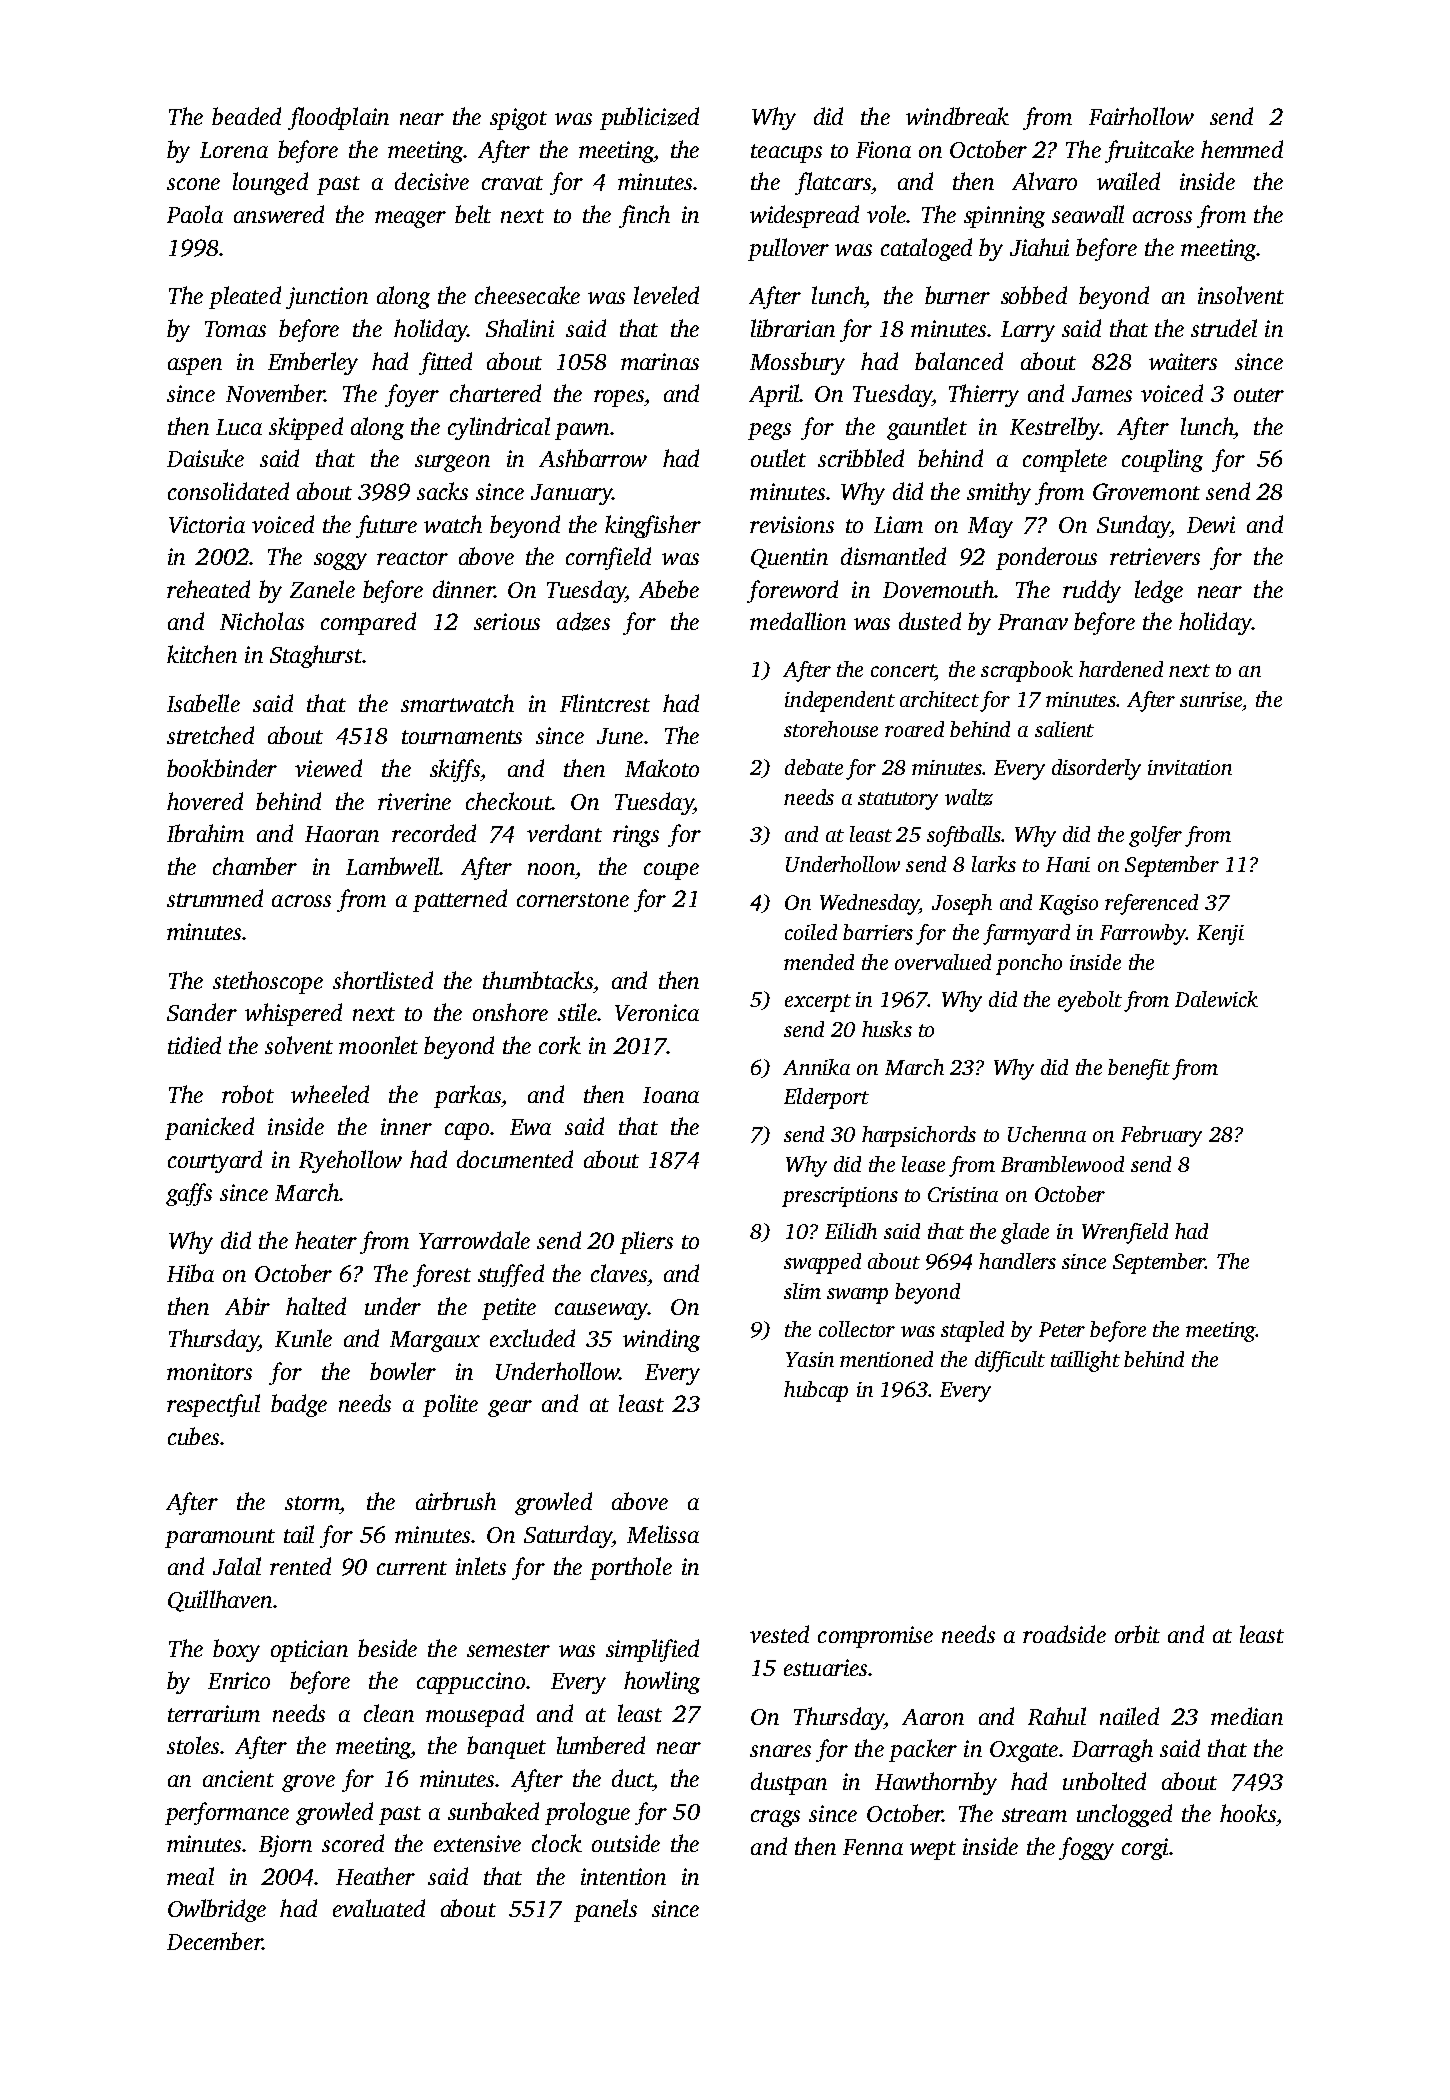 The width and height of the image is (1450, 2100). What do you see at coordinates (605, 1910) in the image?
I see `panels` at bounding box center [605, 1910].
